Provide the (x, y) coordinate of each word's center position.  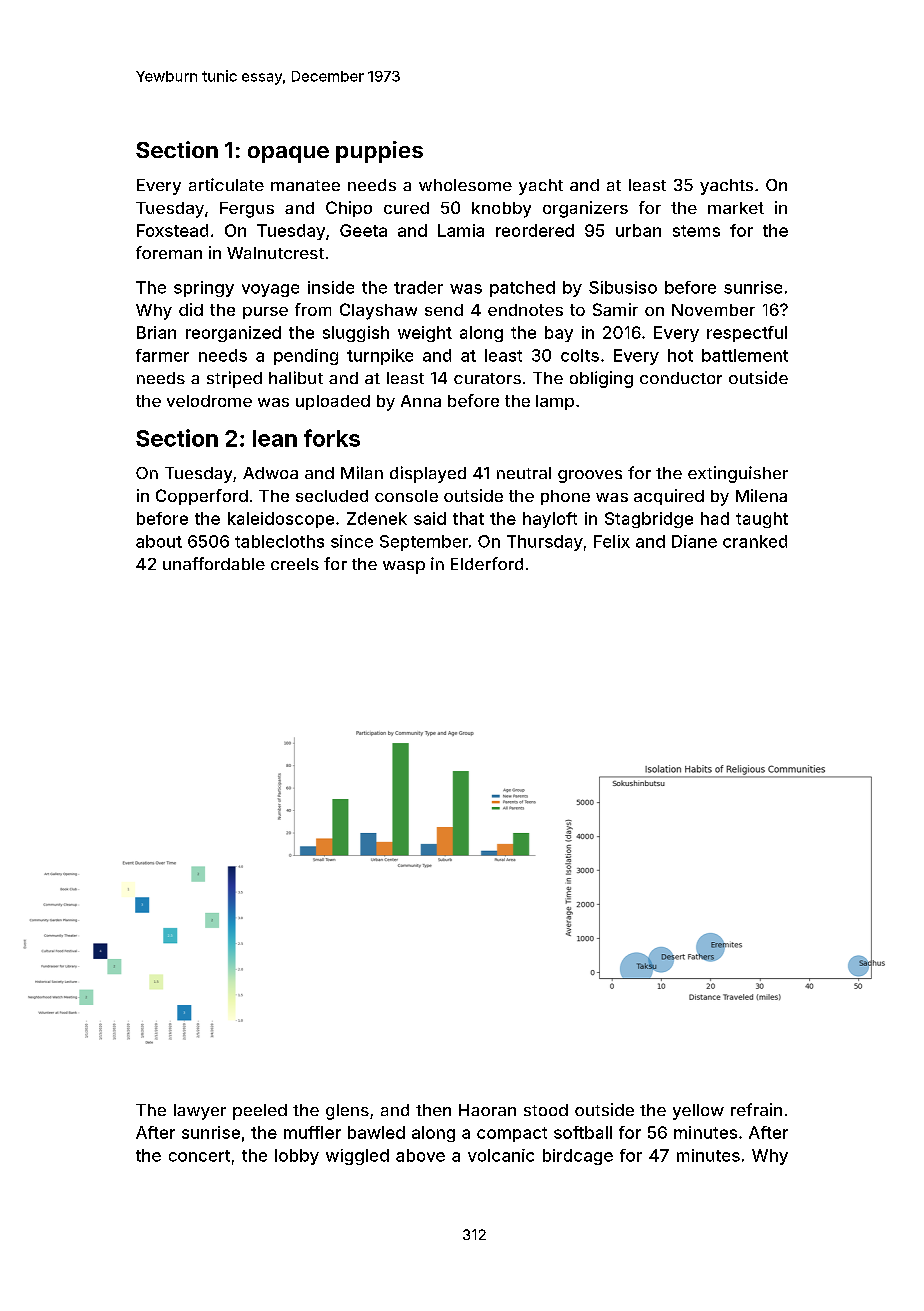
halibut (296, 377)
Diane (694, 541)
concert (199, 1156)
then (433, 1110)
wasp (404, 567)
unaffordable (214, 563)
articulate (226, 184)
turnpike (380, 357)
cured (406, 208)
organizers (585, 209)
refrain (756, 1109)
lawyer (200, 1112)
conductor (681, 378)
